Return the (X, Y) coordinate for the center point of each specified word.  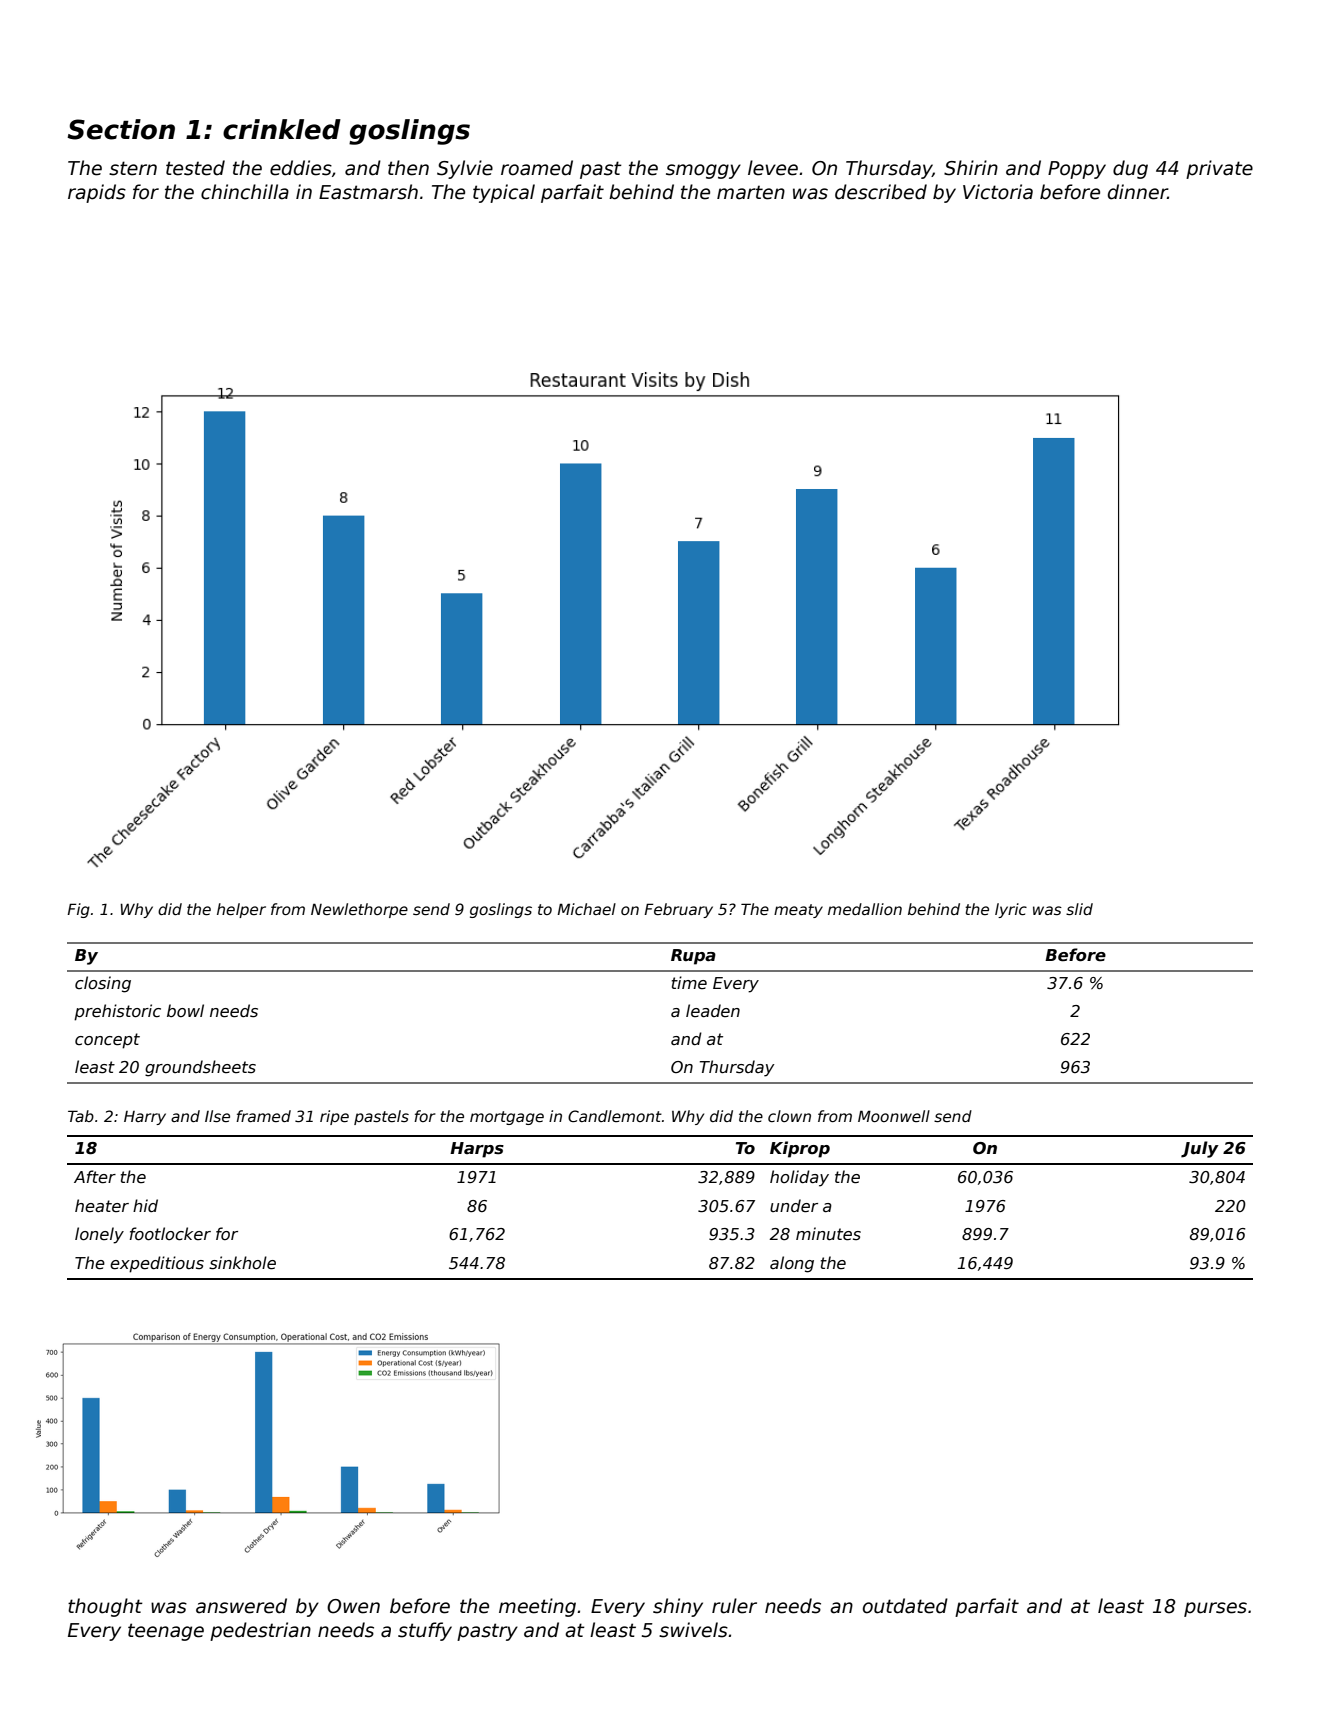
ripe (334, 1117)
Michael (586, 909)
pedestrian (260, 1631)
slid (1079, 909)
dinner (1138, 192)
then (408, 168)
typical (504, 193)
